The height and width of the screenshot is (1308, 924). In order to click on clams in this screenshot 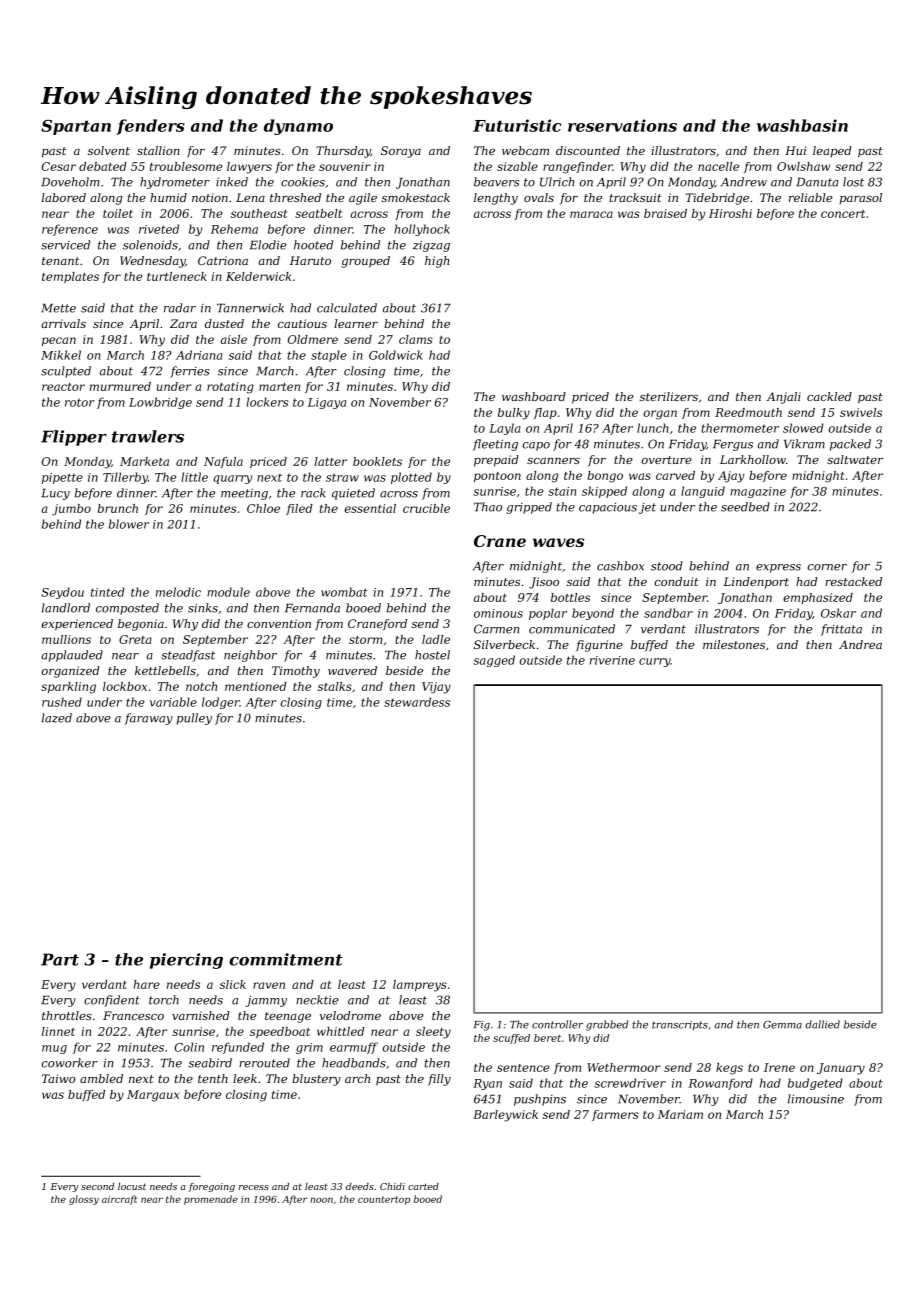, I will do `click(416, 339)`.
